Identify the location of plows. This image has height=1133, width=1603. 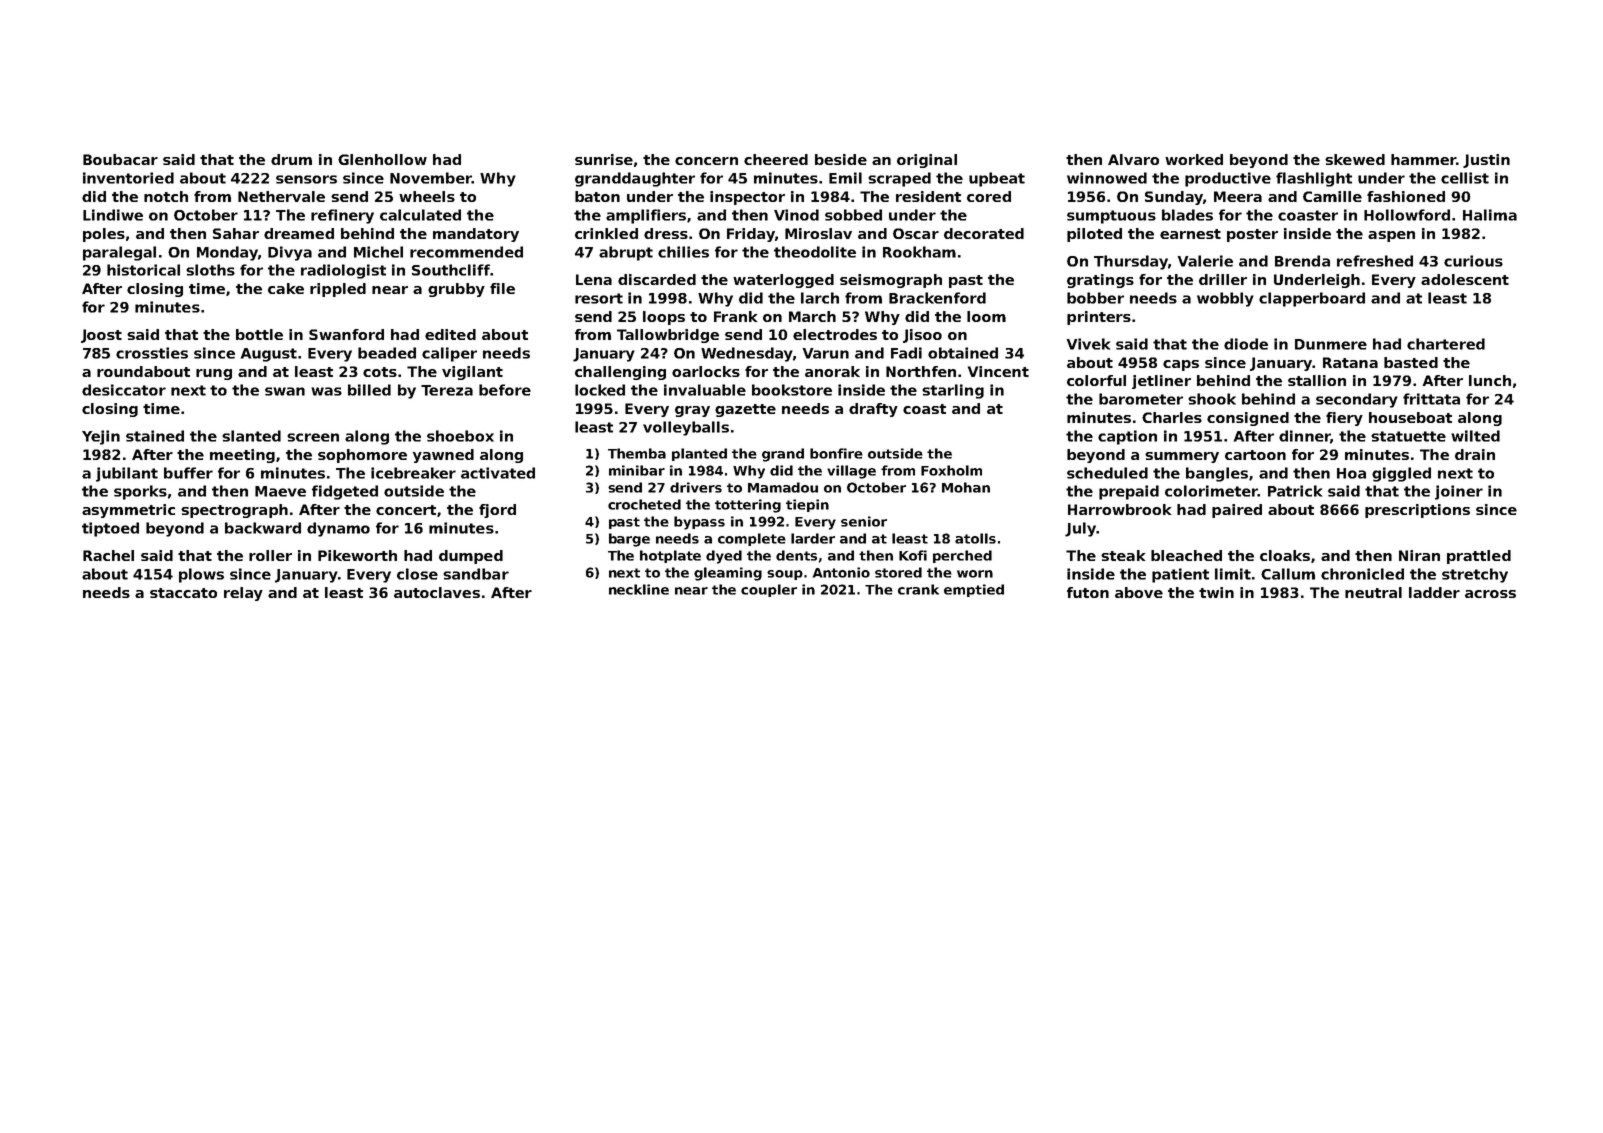
(201, 575).
